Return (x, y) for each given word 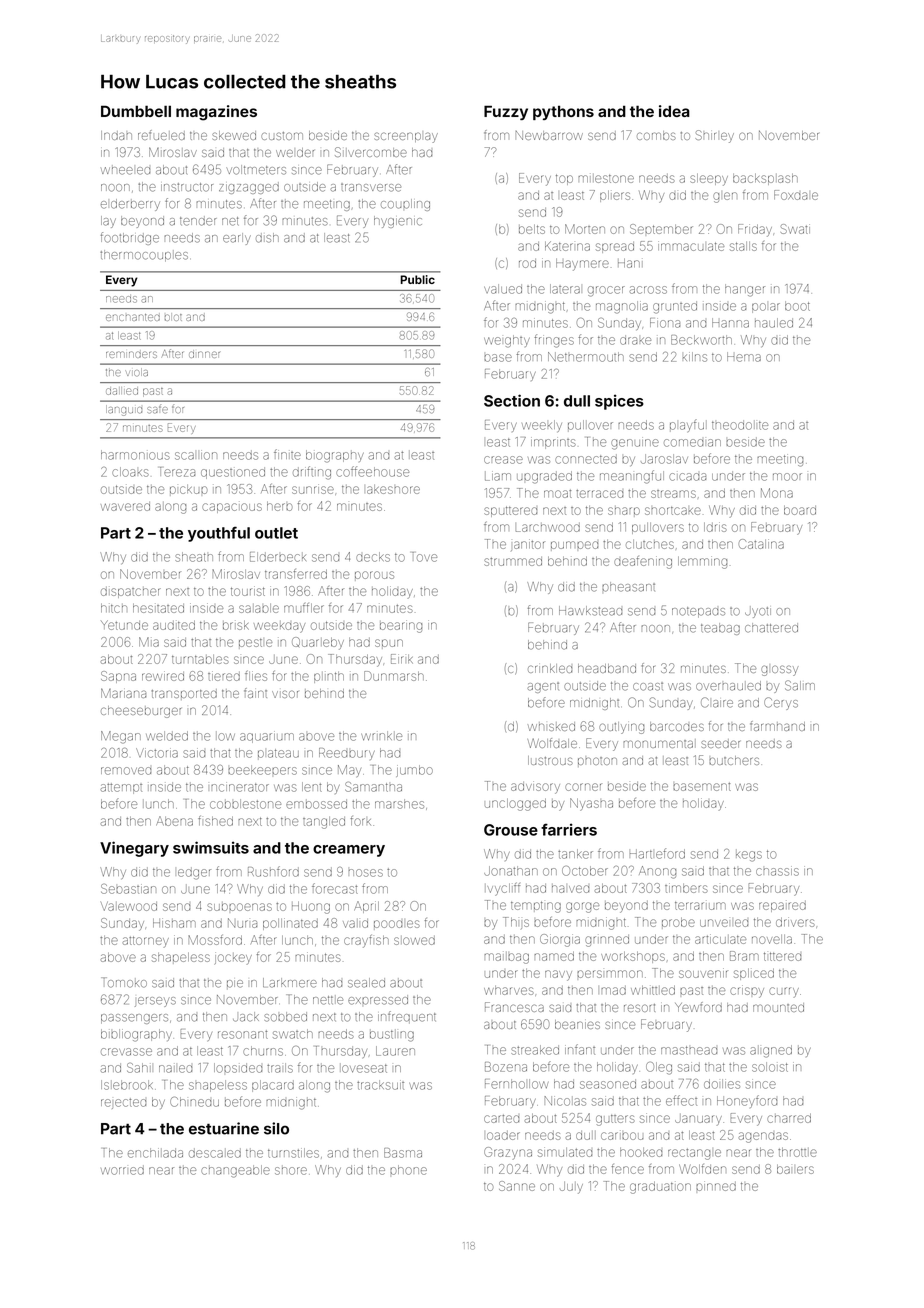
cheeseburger (141, 712)
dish (267, 238)
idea (674, 111)
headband (607, 668)
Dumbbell (136, 111)
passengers (134, 1019)
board (800, 510)
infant (580, 1049)
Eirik (402, 659)
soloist (770, 1067)
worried (122, 1170)
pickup (188, 490)
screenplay (406, 138)
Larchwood (548, 527)
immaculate (691, 246)
